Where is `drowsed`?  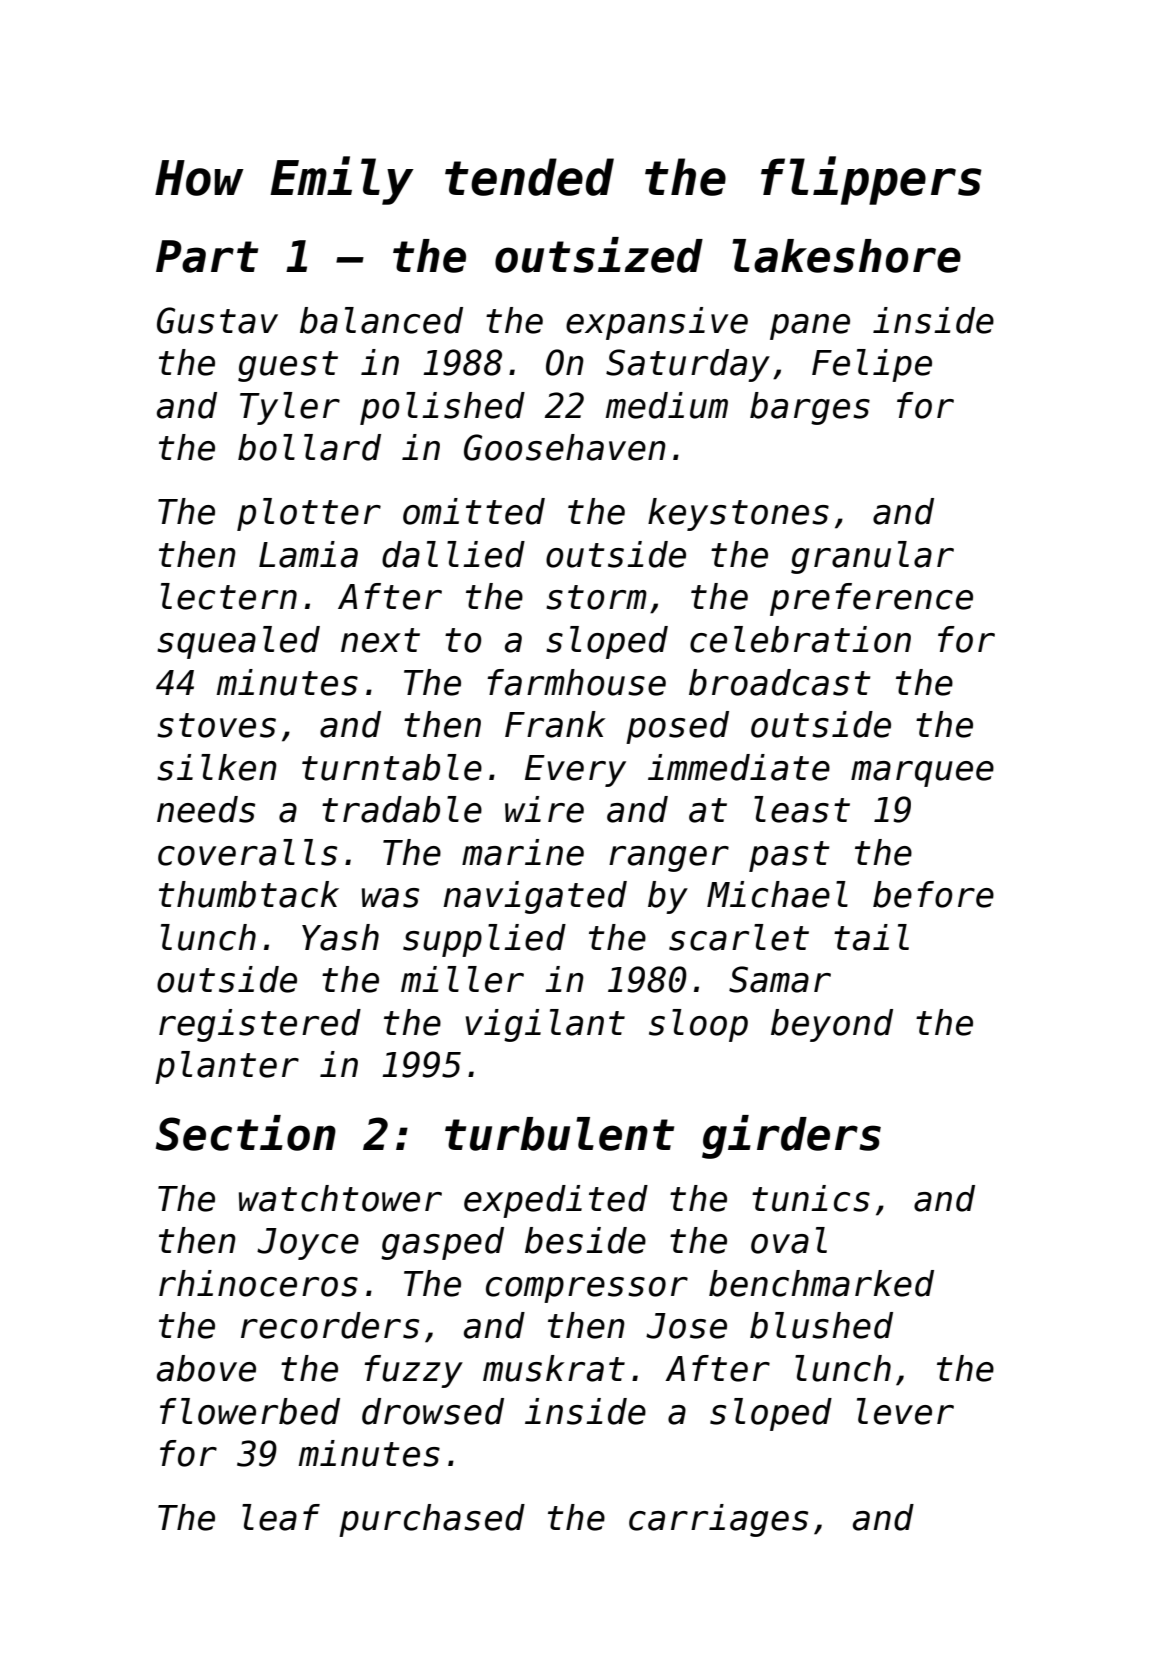
drowsed is located at coordinates (433, 1411).
